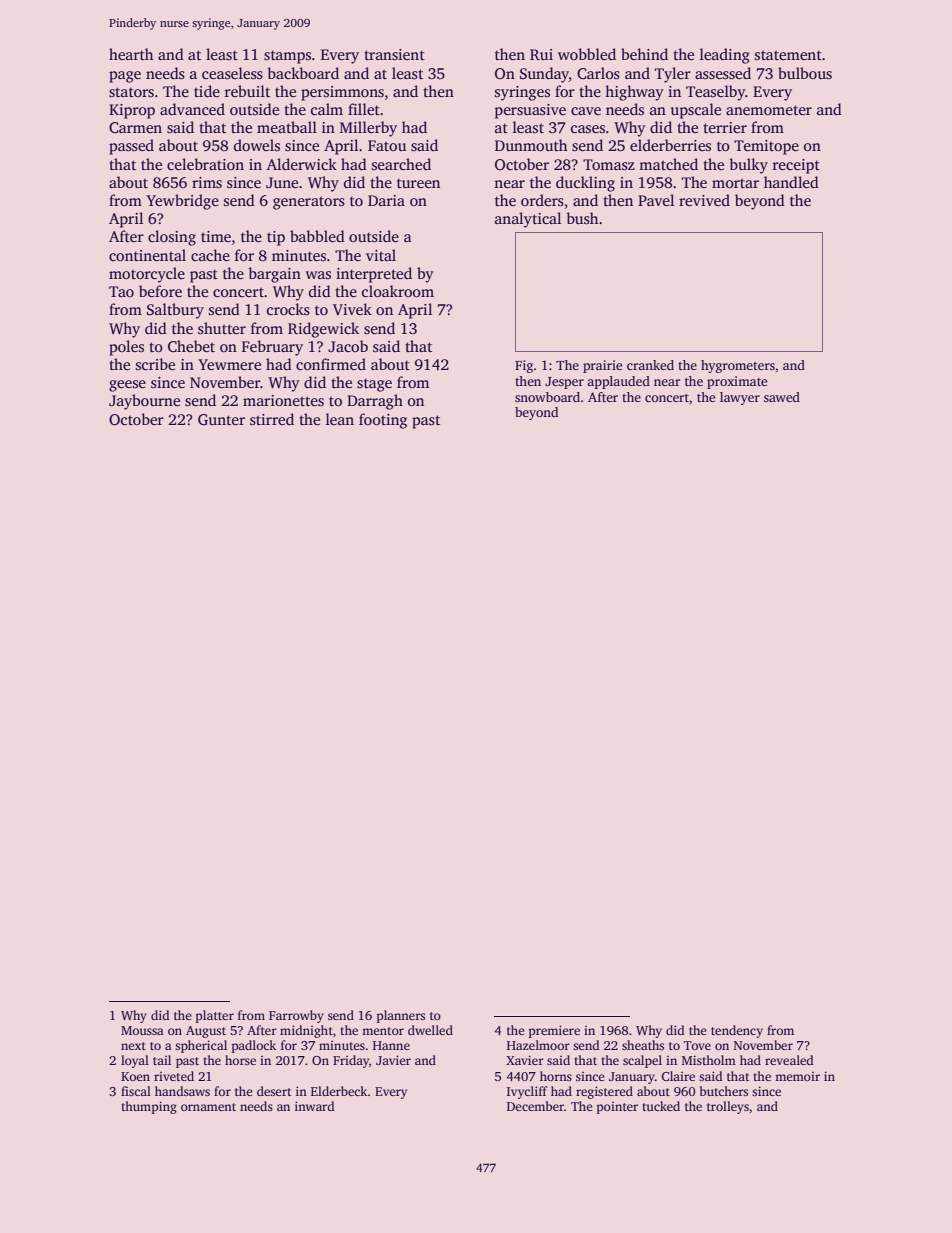 Image resolution: width=952 pixels, height=1233 pixels. Describe the element at coordinates (132, 111) in the screenshot. I see `Kiprop` at that location.
